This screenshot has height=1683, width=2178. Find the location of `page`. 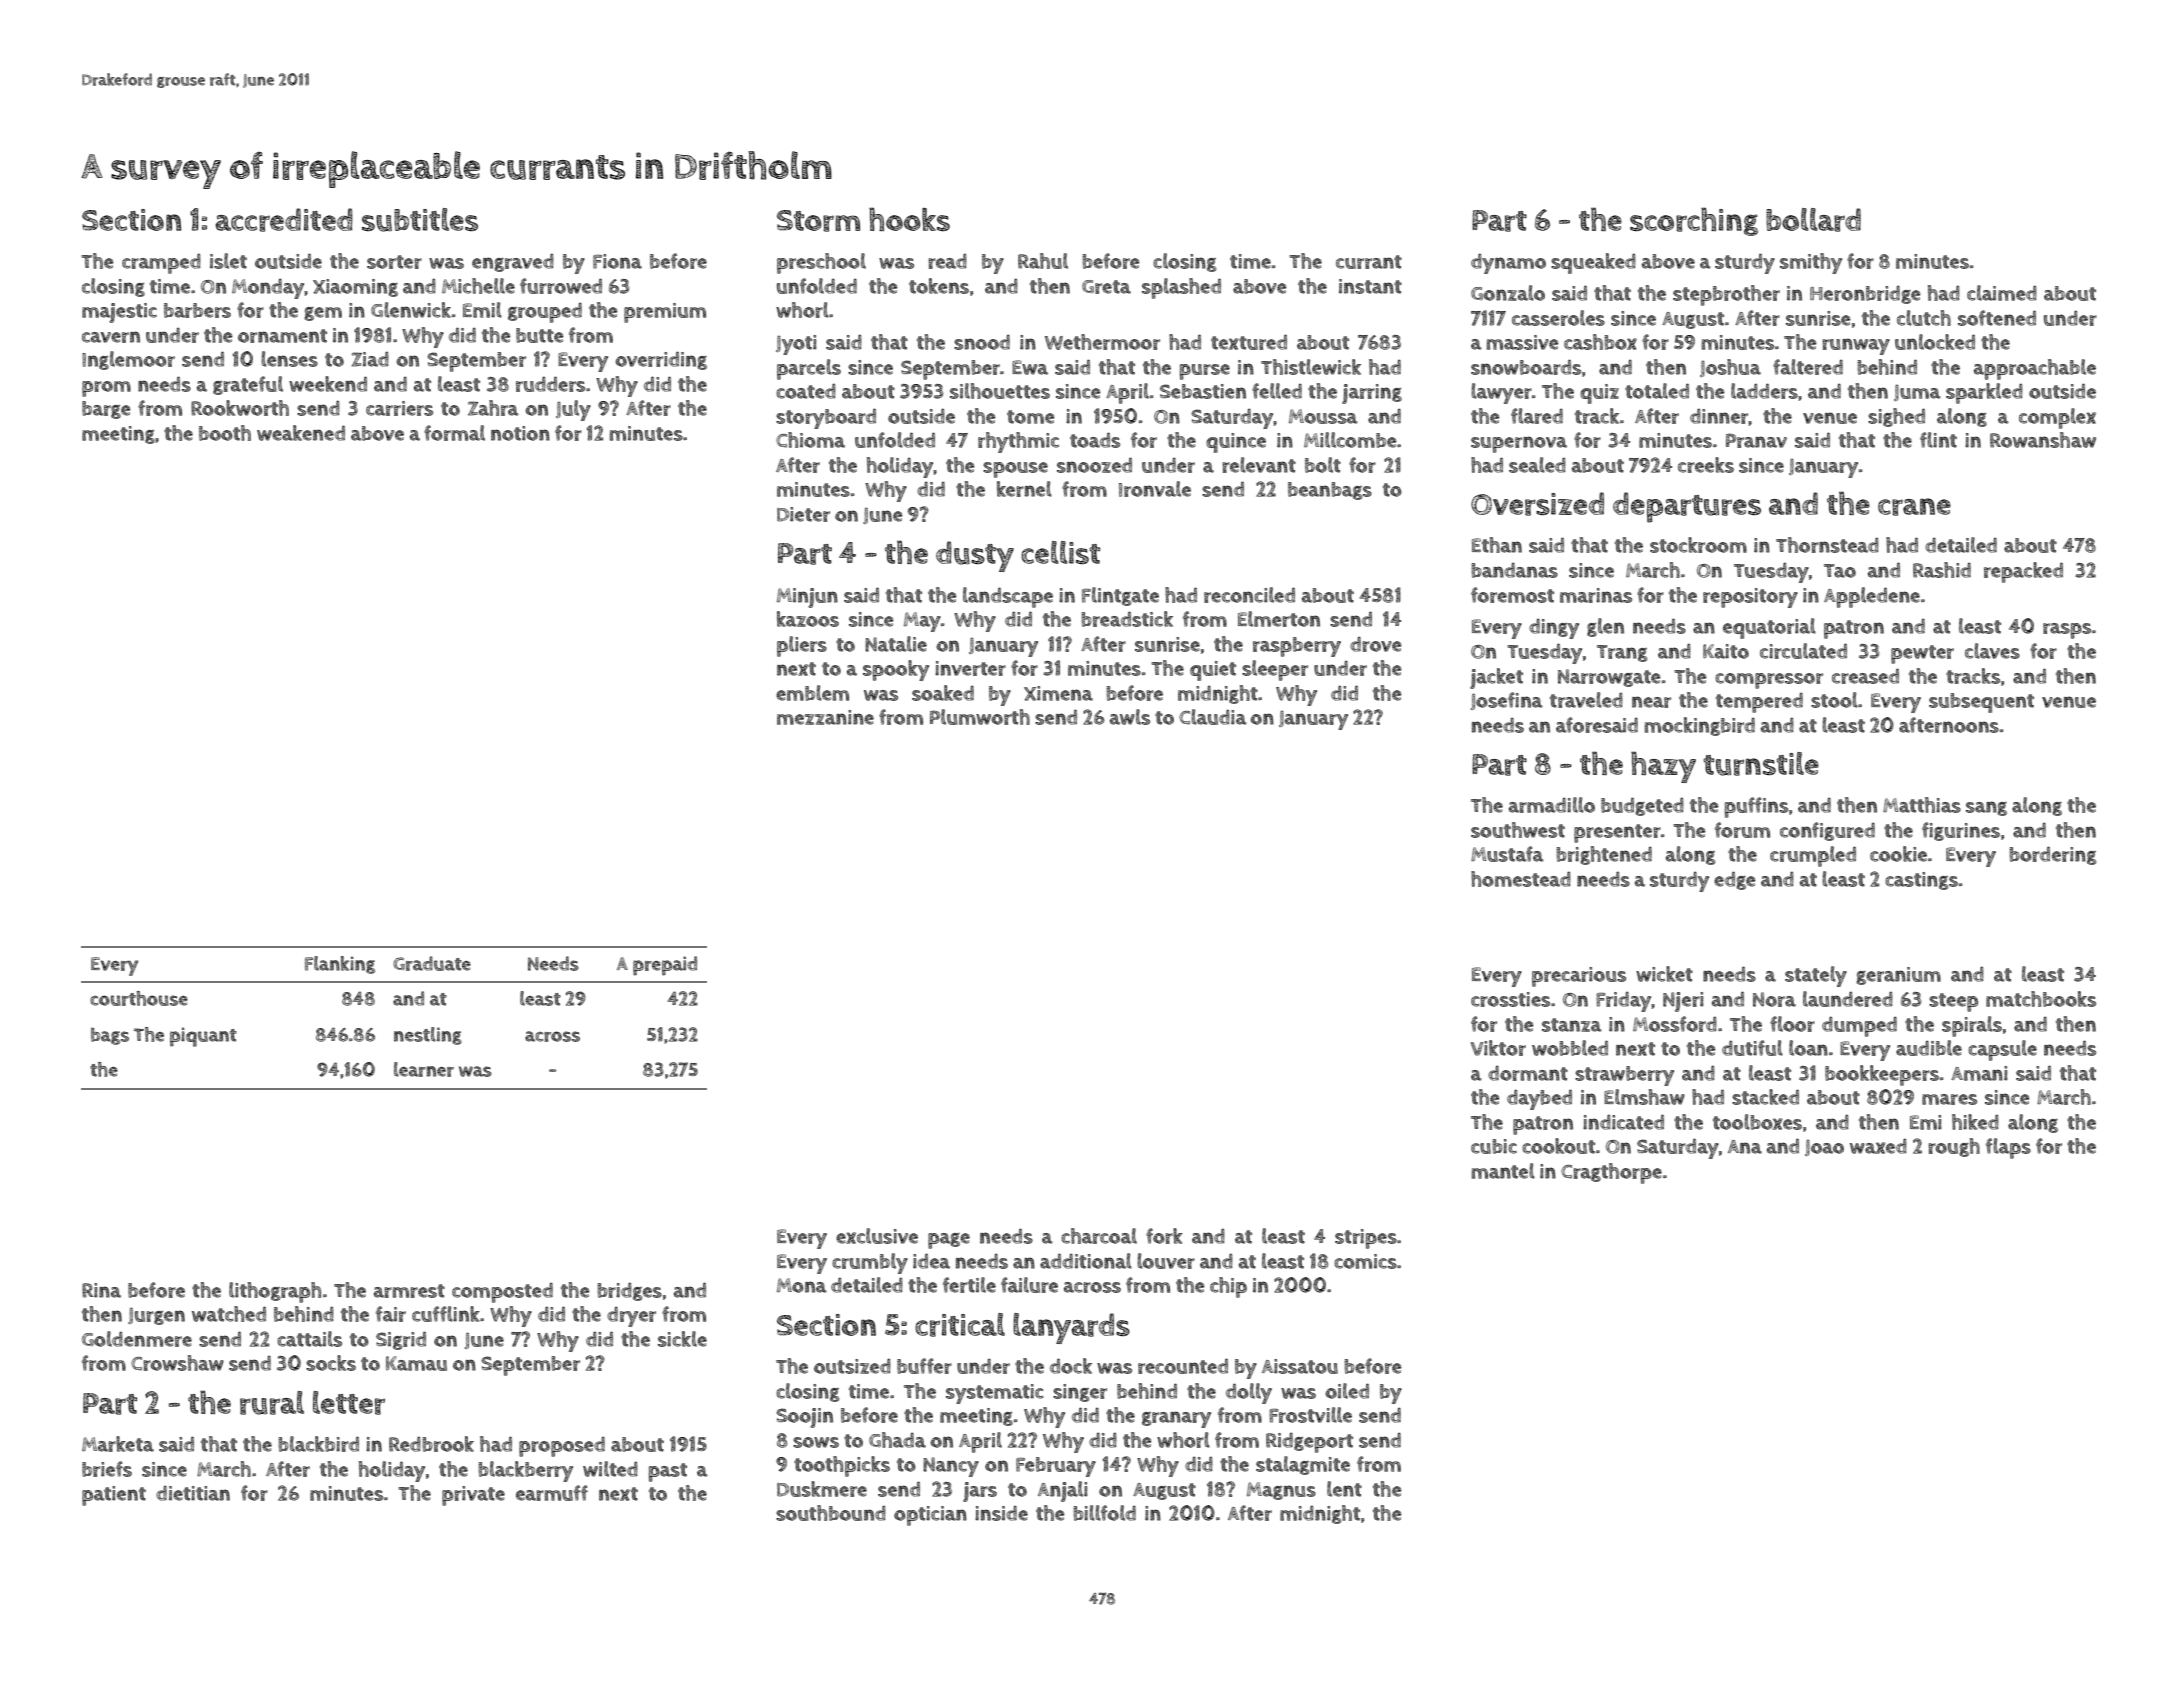

page is located at coordinates (949, 1241).
